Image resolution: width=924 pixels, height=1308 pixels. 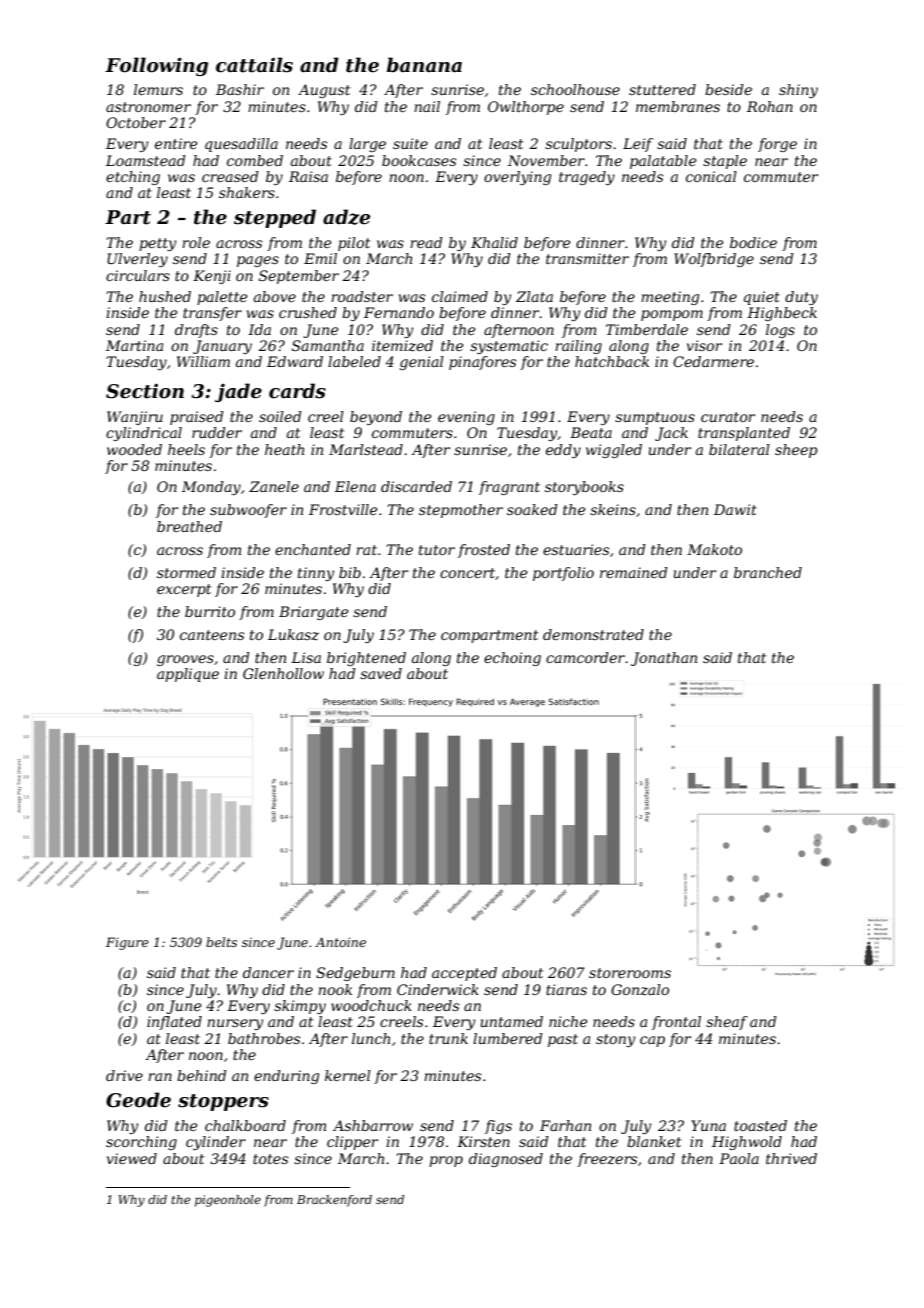 What do you see at coordinates (509, 488) in the image?
I see `fragrant` at bounding box center [509, 488].
